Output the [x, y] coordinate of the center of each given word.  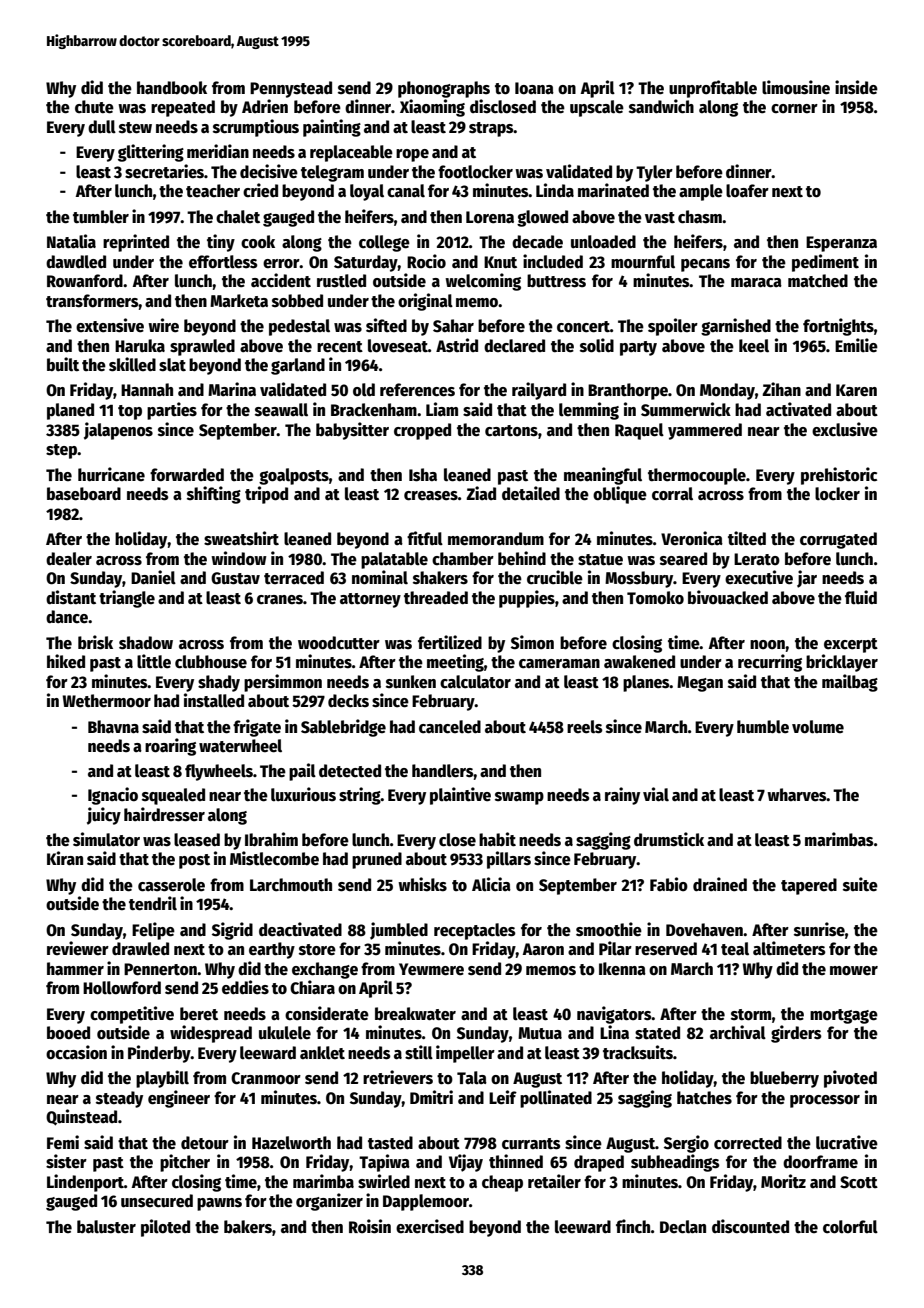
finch [633, 1226]
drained [720, 884]
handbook [172, 88]
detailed [531, 493]
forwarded [187, 475]
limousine [796, 87]
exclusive [845, 429]
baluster [106, 1227]
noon [767, 645]
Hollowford [122, 988]
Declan [683, 1227]
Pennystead [291, 89]
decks [348, 701]
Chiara [312, 987]
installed [214, 700]
